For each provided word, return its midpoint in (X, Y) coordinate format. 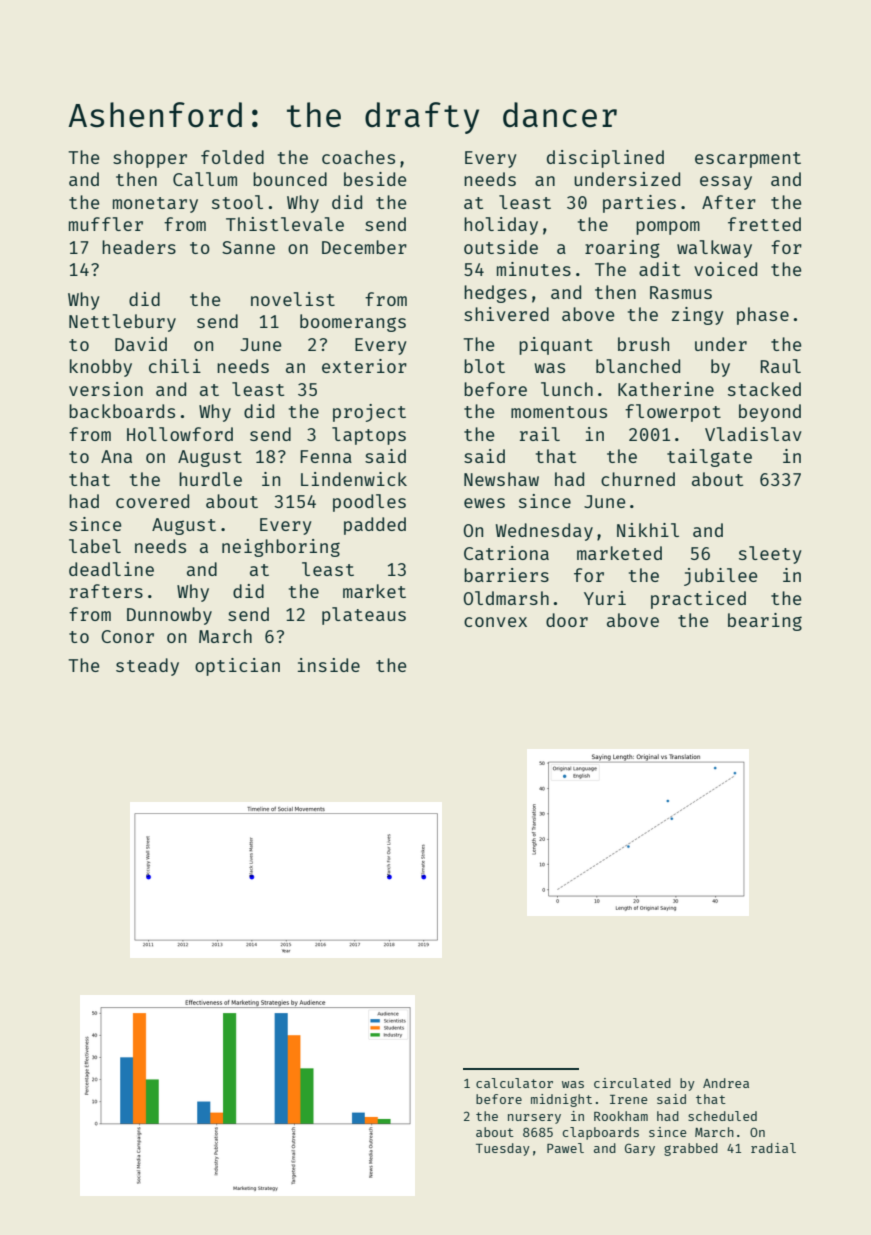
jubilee (720, 577)
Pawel (565, 1148)
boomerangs (353, 323)
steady (147, 667)
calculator (514, 1083)
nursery (534, 1119)
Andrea (726, 1083)
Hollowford (180, 434)
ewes (484, 503)
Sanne (248, 247)
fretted (764, 224)
